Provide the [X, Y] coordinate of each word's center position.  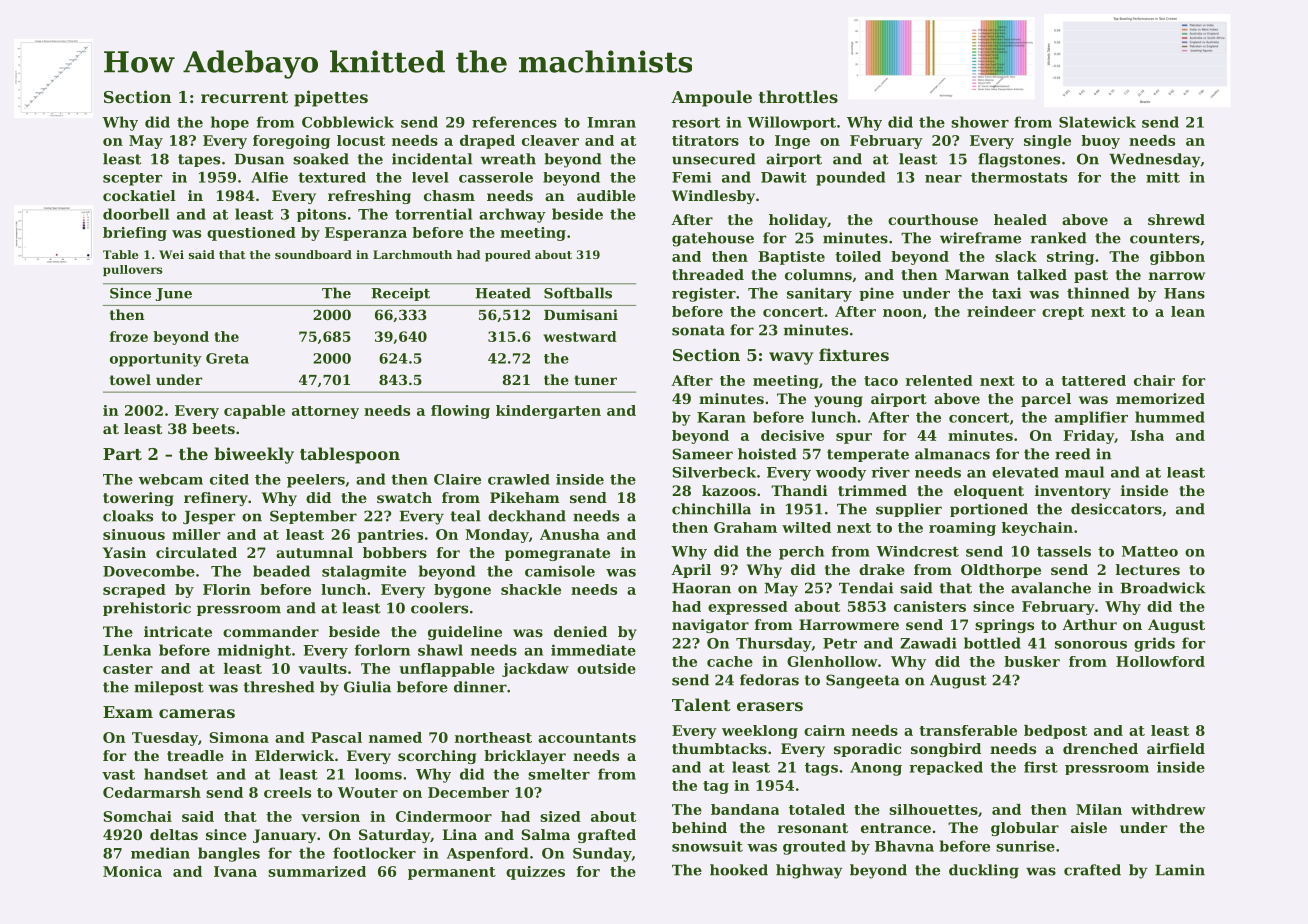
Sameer [702, 454]
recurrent [244, 97]
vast [118, 774]
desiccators [1116, 509]
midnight [254, 651]
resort [696, 122]
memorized [1160, 398]
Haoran [701, 588]
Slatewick [1097, 122]
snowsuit [707, 846]
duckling [984, 871]
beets [213, 428]
